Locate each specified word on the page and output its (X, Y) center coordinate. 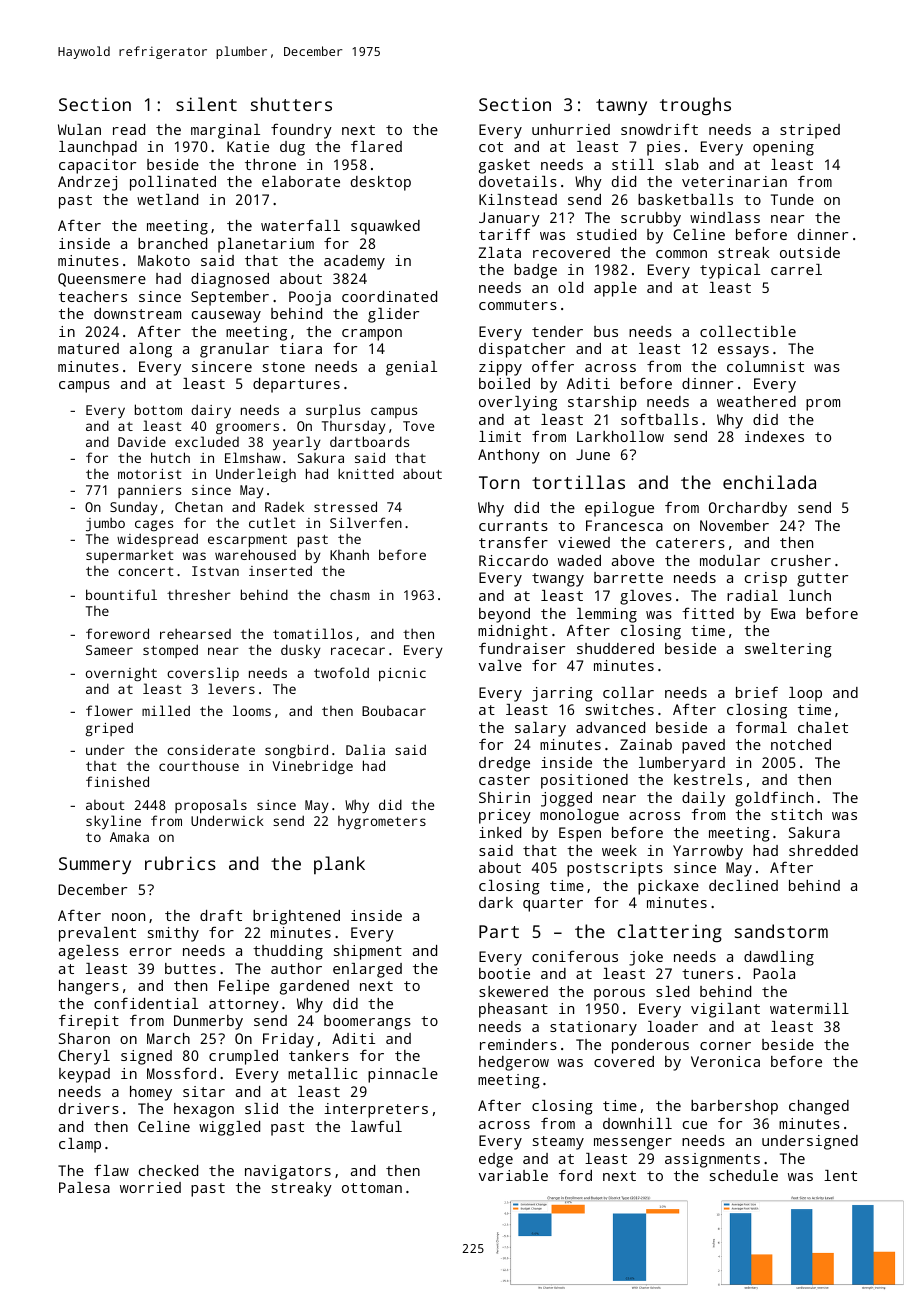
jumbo (105, 524)
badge (535, 271)
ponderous (650, 1046)
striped (810, 131)
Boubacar (394, 711)
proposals (211, 806)
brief (757, 692)
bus (606, 331)
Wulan (79, 129)
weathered (756, 401)
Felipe (244, 987)
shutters (291, 104)
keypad (84, 1075)
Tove (418, 426)
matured (88, 348)
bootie (504, 973)
